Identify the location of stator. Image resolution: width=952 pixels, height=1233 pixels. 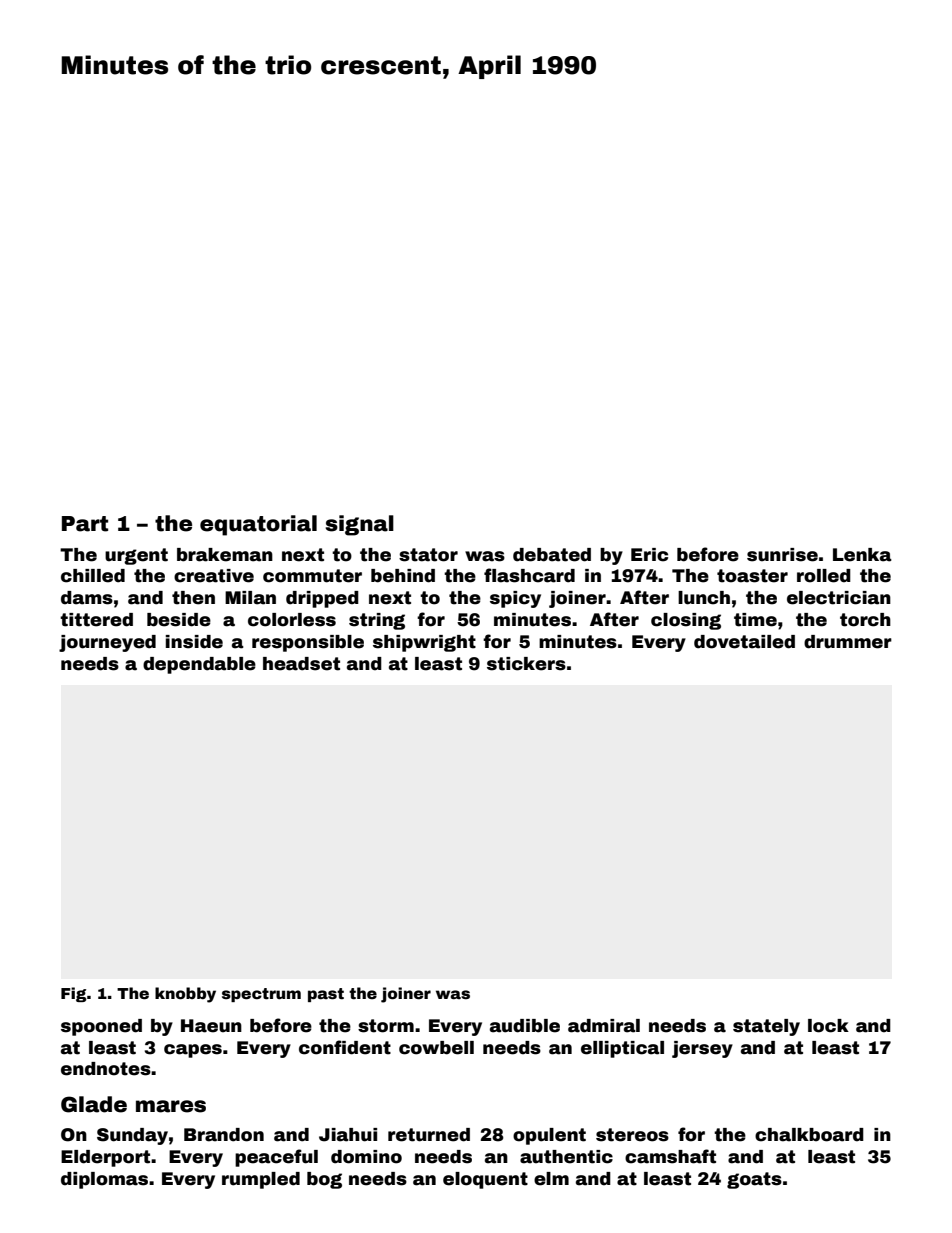
(428, 555).
